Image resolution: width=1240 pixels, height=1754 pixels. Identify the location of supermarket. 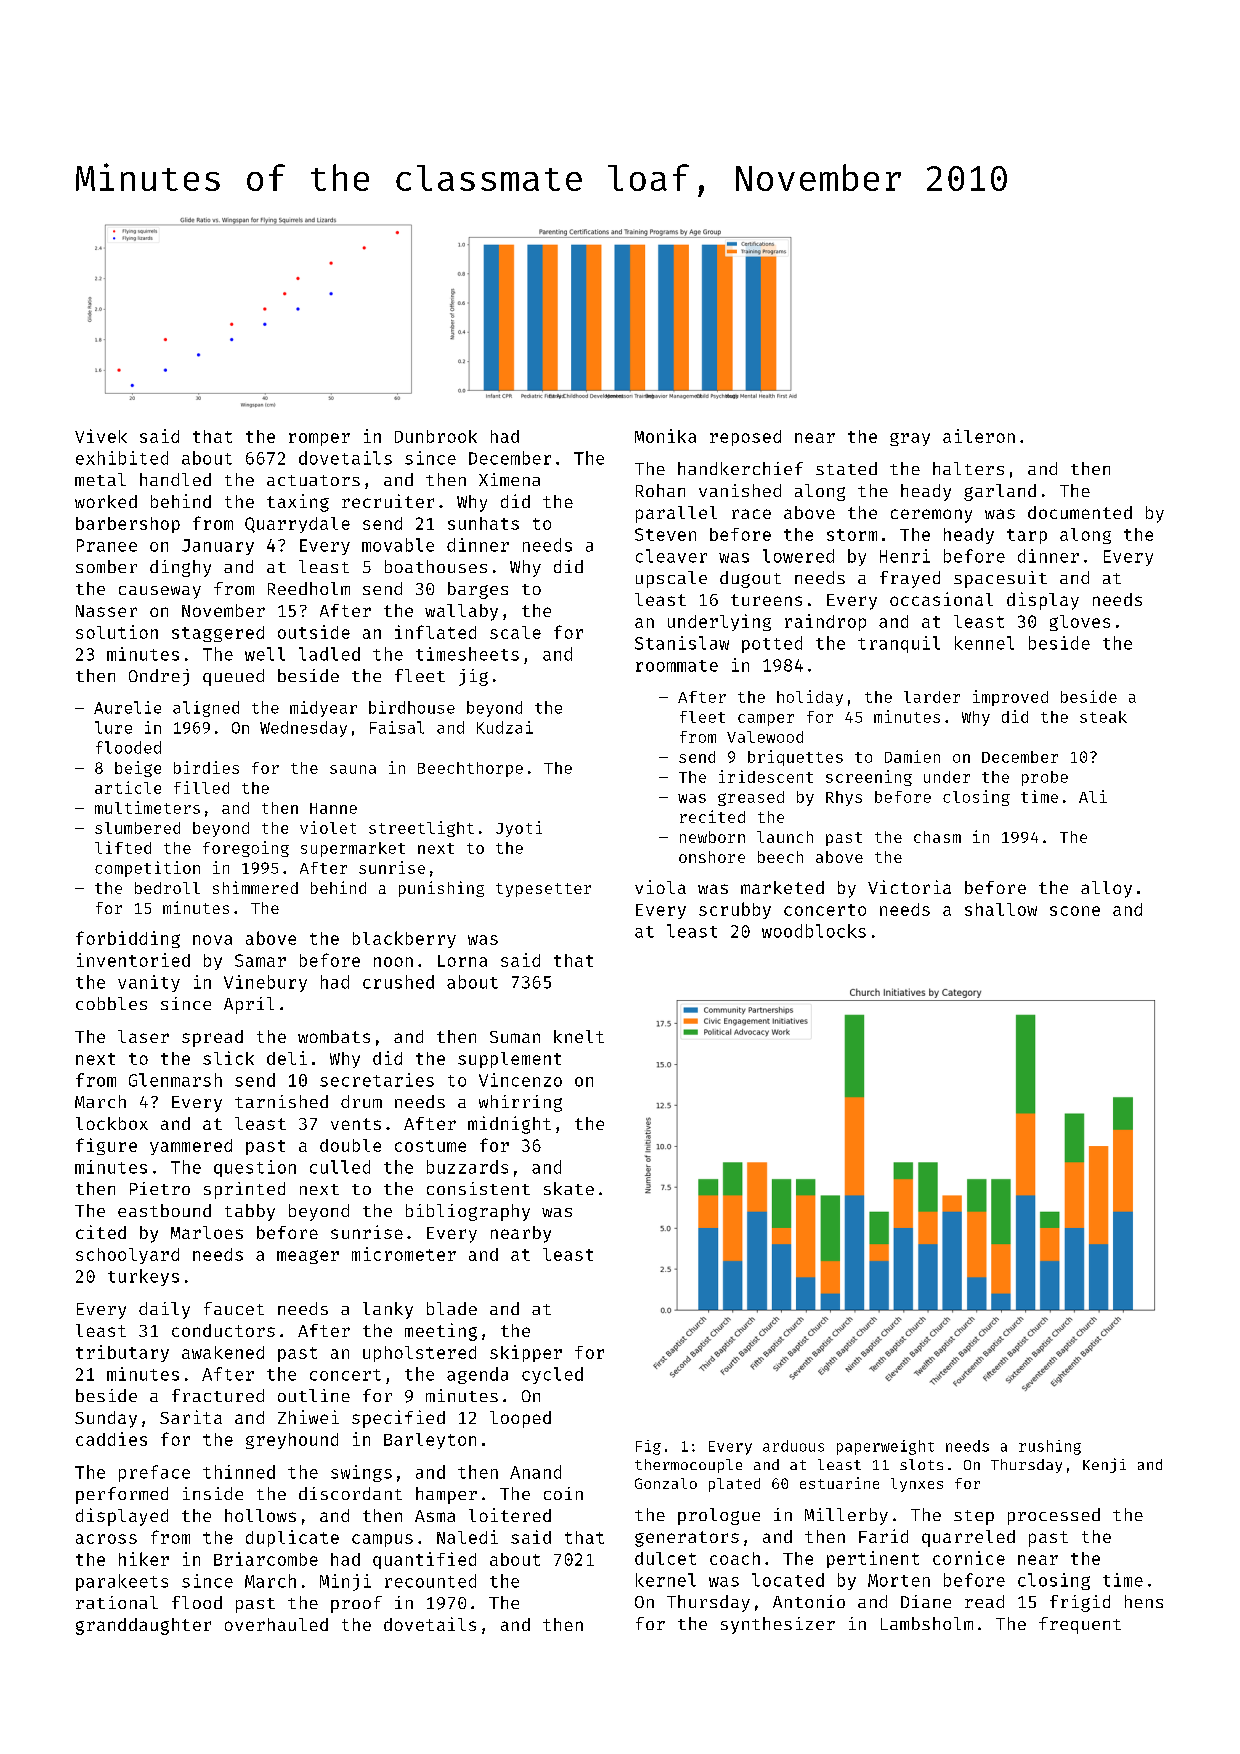
(353, 849).
